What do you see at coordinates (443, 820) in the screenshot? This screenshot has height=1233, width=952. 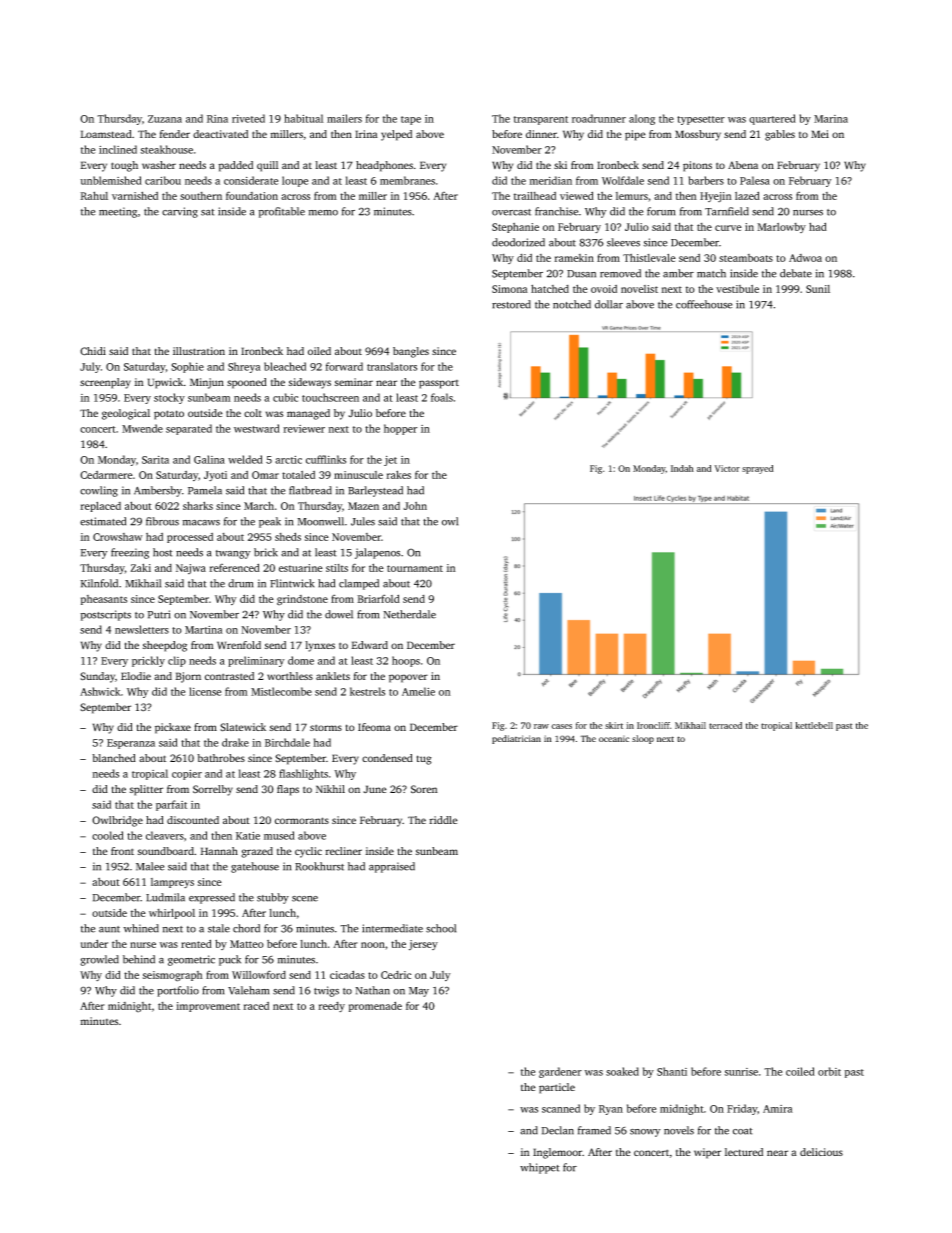 I see `riddle` at bounding box center [443, 820].
